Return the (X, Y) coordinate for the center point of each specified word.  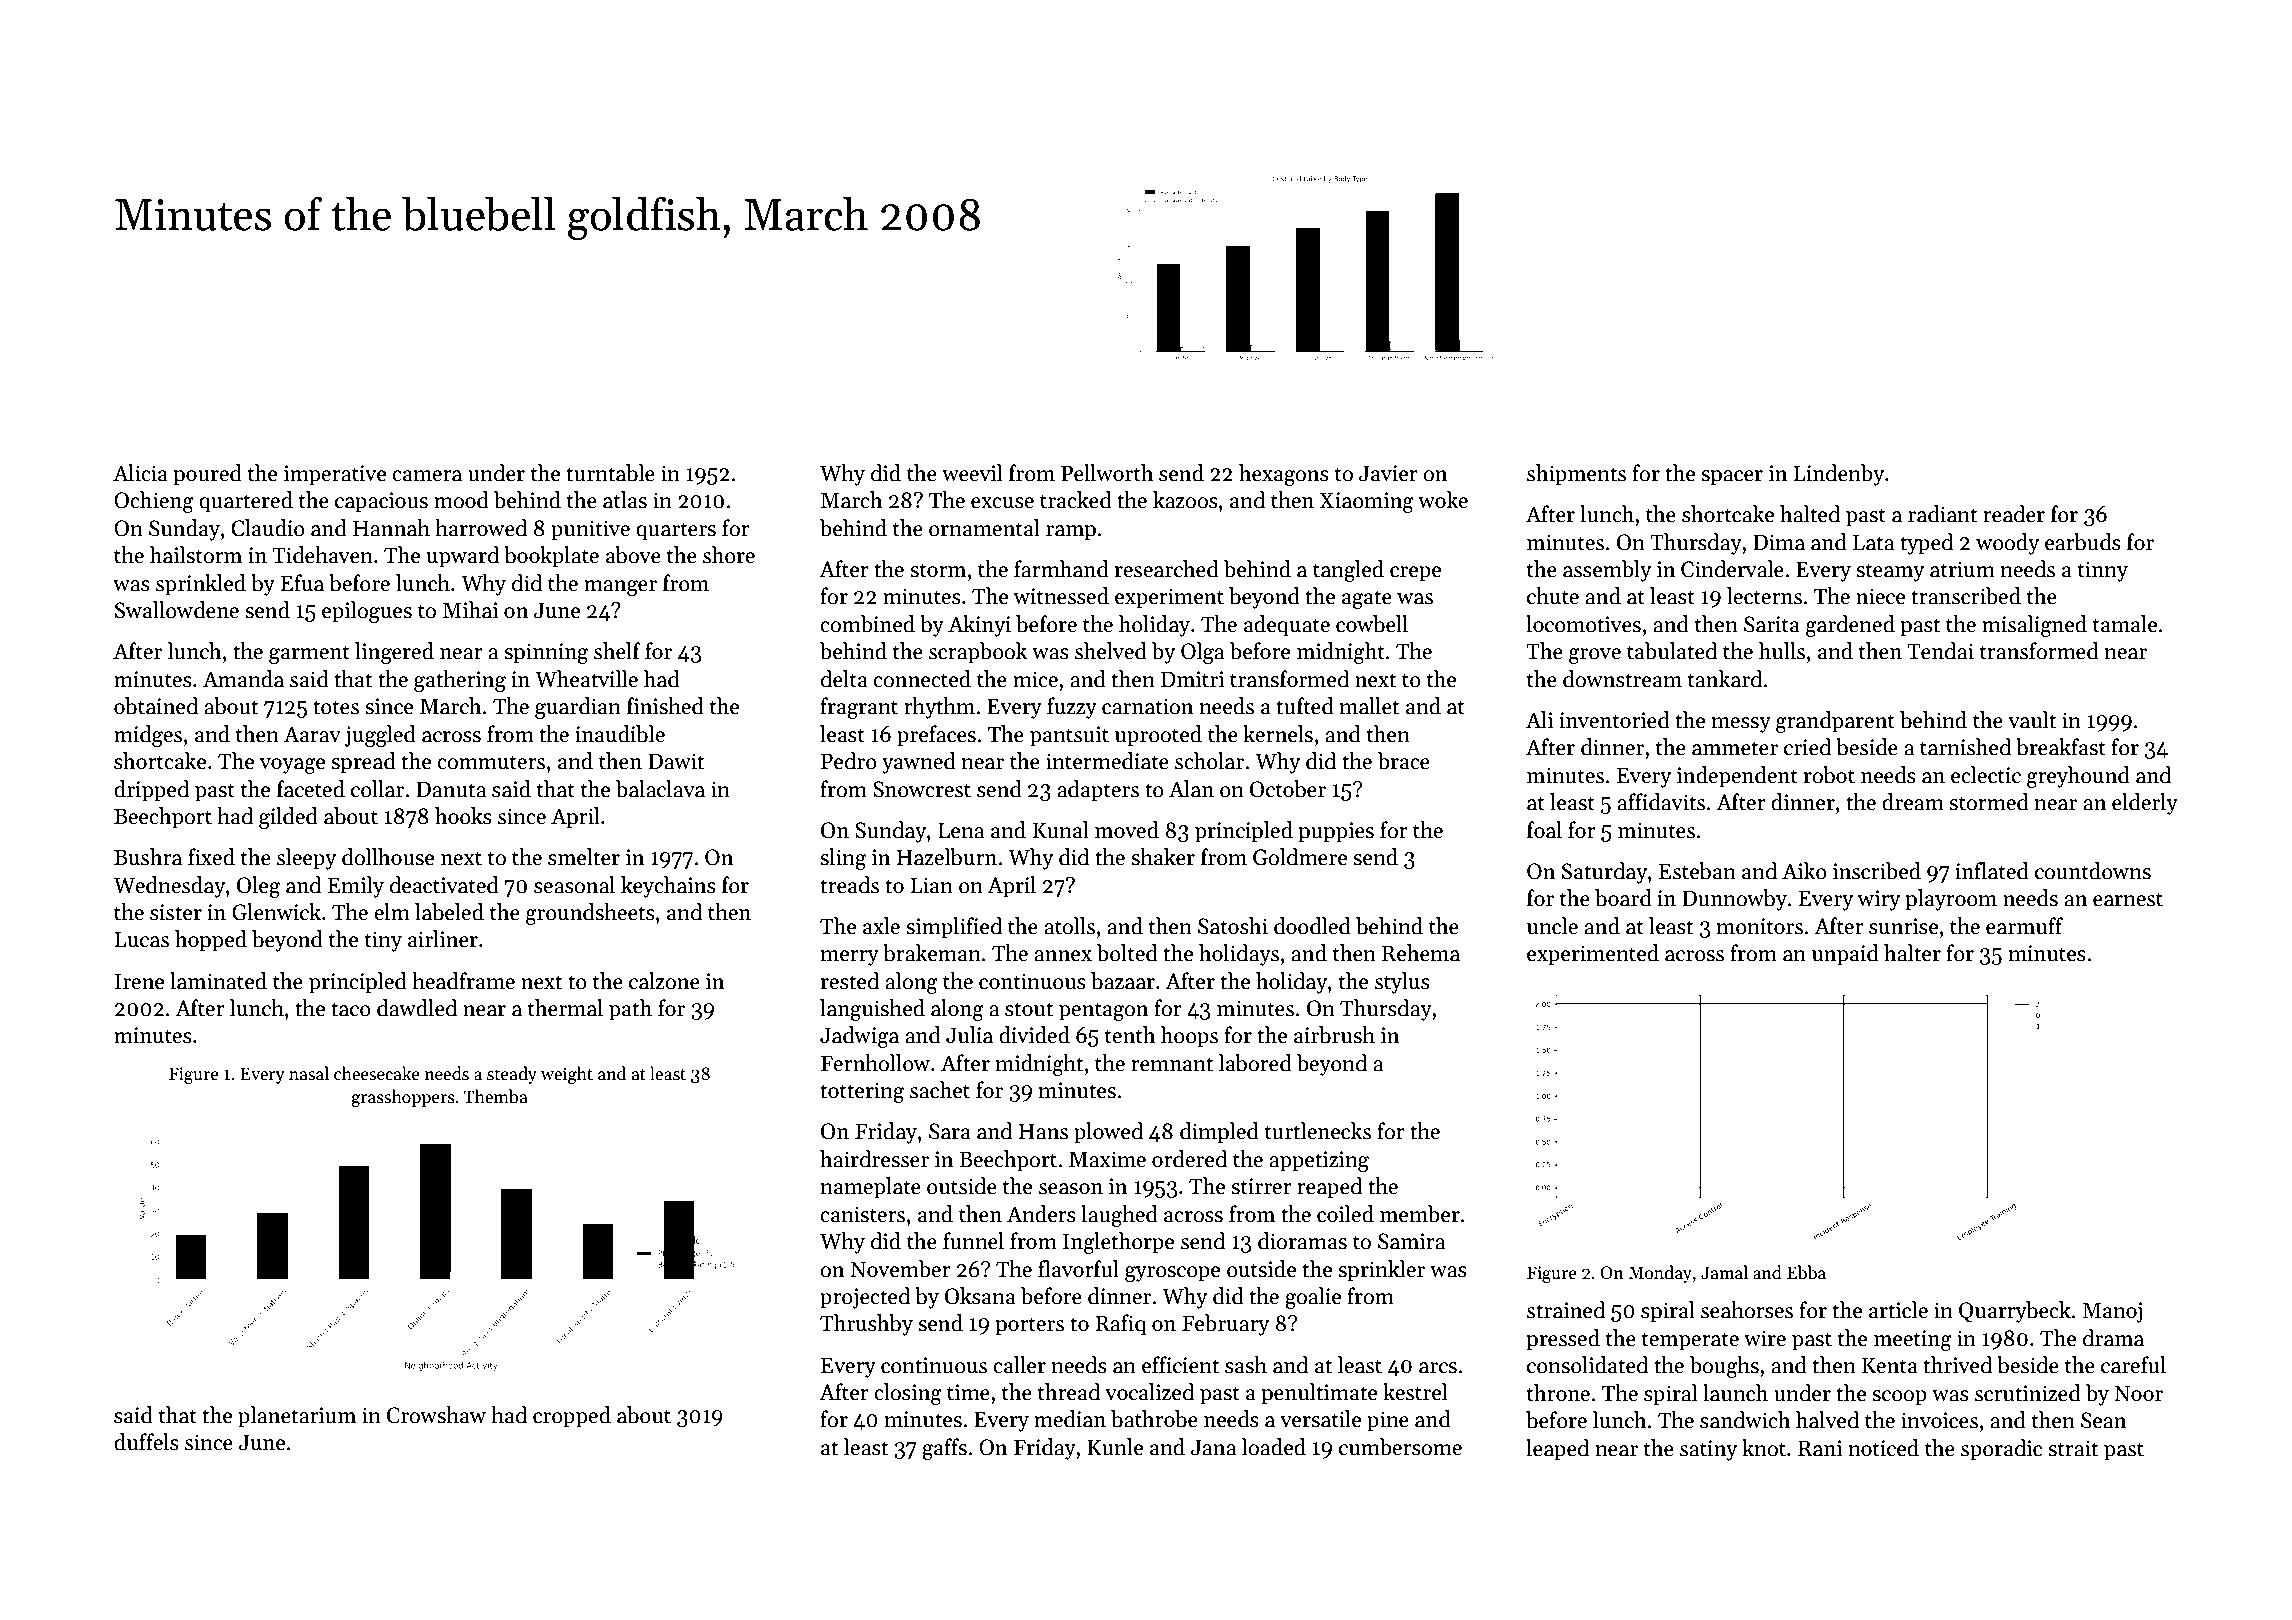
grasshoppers (403, 1098)
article (1898, 1310)
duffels (146, 1442)
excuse (1002, 503)
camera (427, 476)
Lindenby (1839, 475)
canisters (862, 1214)
